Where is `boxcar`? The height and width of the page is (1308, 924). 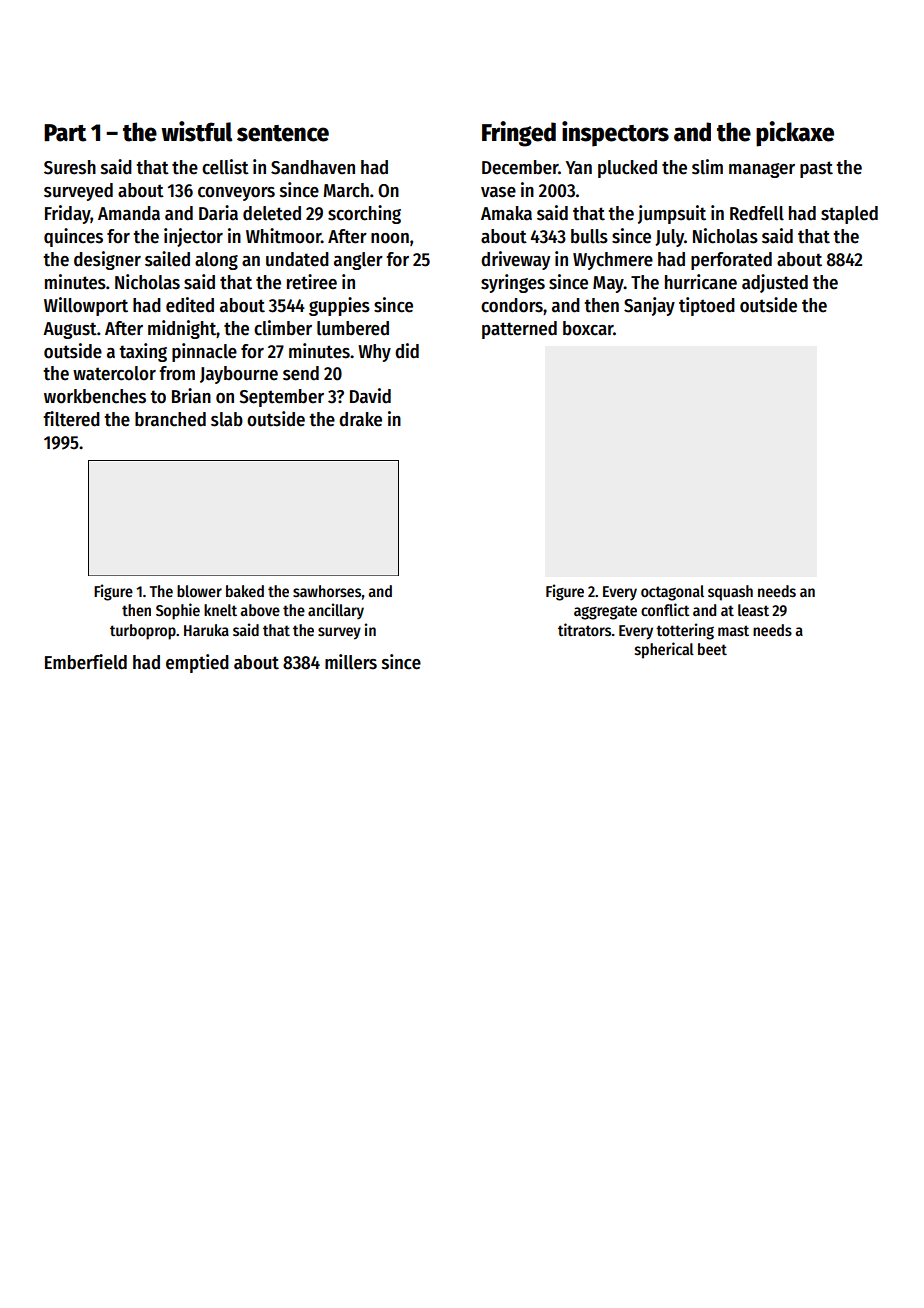 boxcar is located at coordinates (588, 328).
